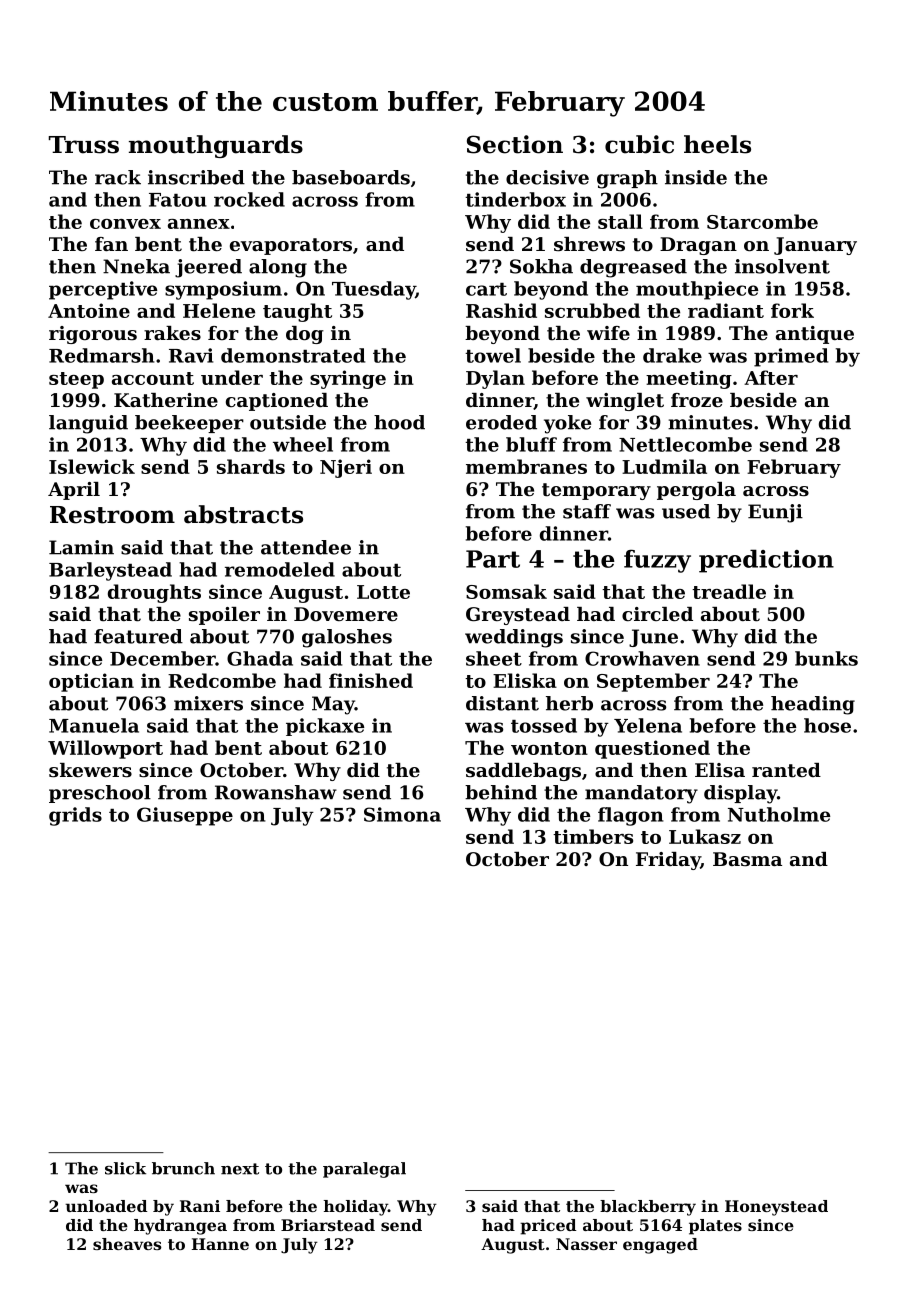 This screenshot has width=908, height=1316. What do you see at coordinates (697, 290) in the screenshot?
I see `mouthpiece` at bounding box center [697, 290].
